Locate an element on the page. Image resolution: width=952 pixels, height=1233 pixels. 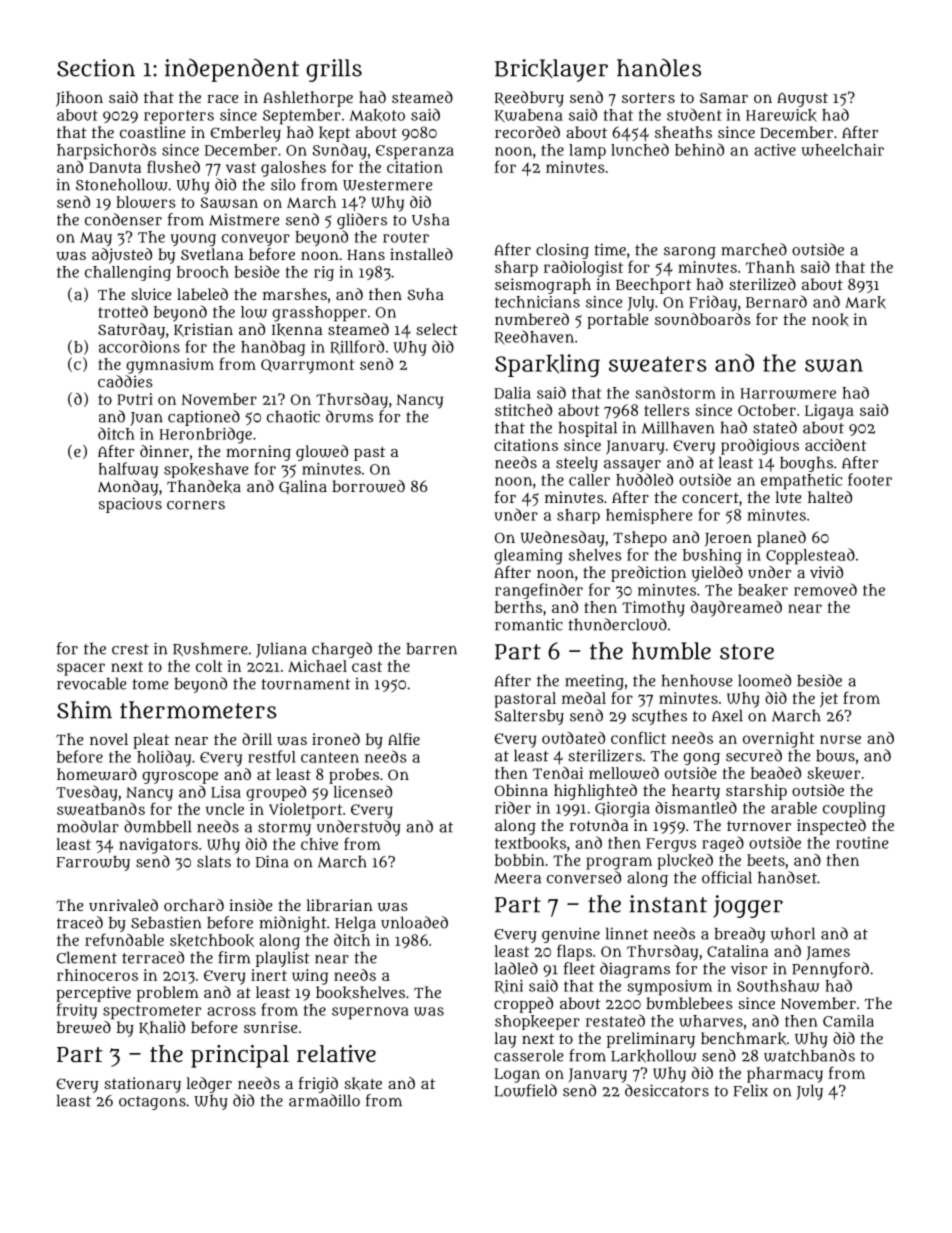
drill is located at coordinates (257, 739).
